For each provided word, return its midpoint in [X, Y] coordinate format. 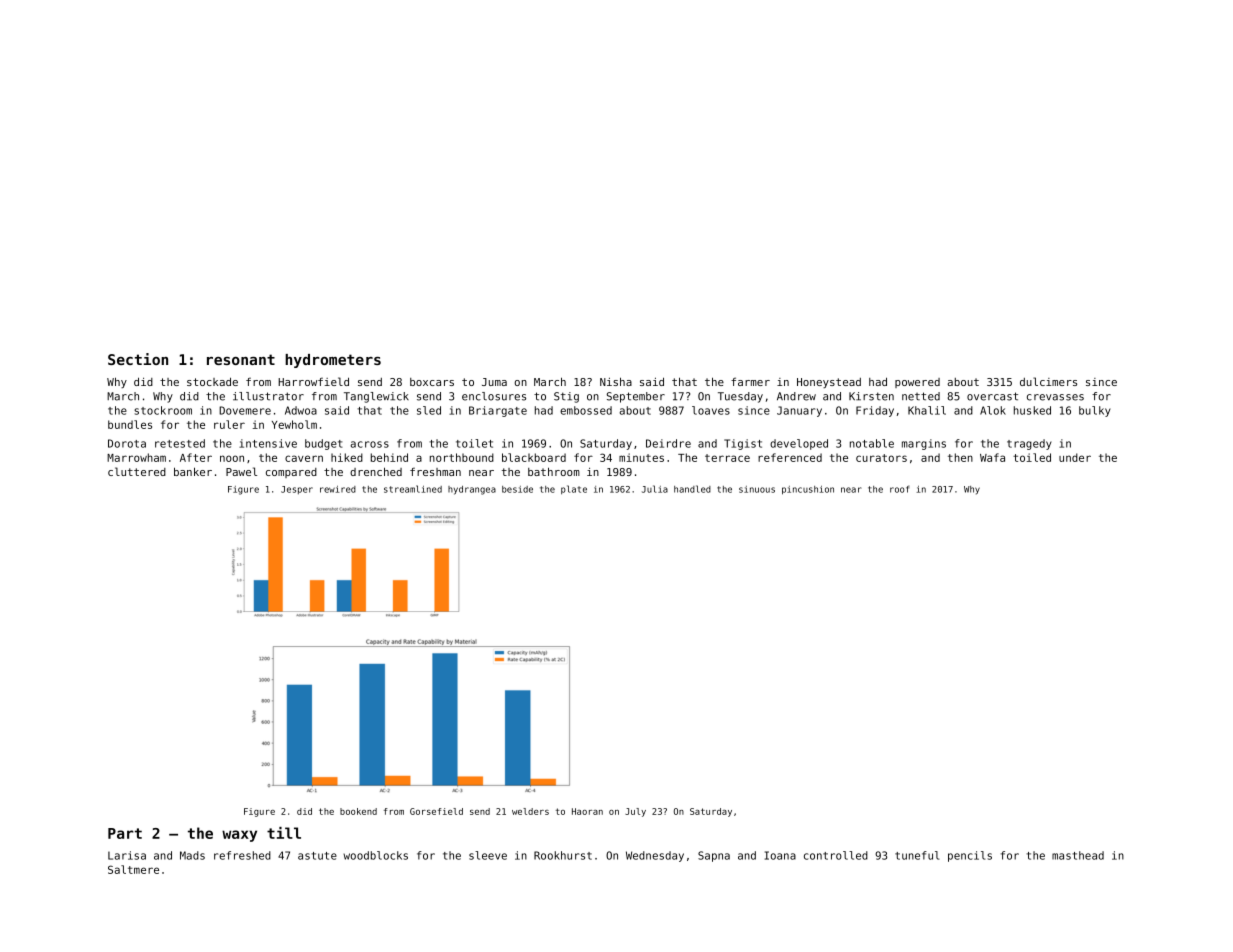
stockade [212, 381]
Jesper [297, 490]
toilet [474, 443]
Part [125, 833]
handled [692, 489]
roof [899, 489]
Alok [993, 410]
